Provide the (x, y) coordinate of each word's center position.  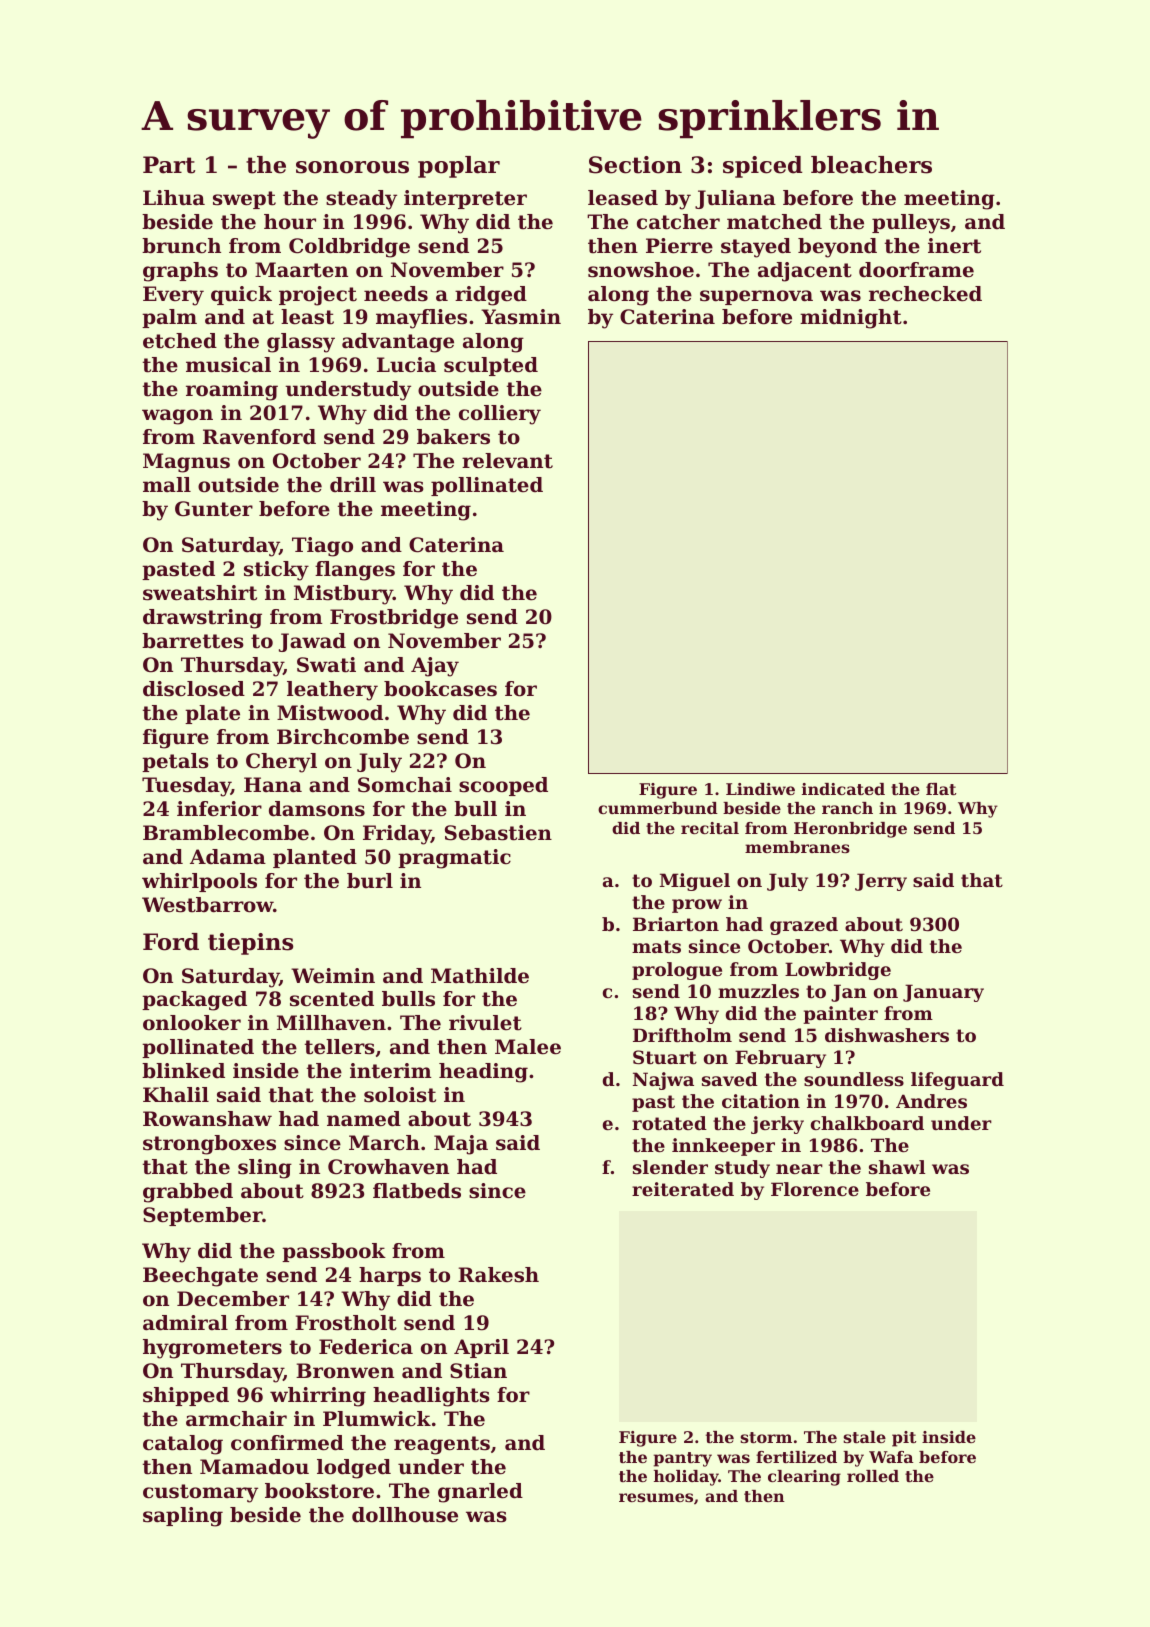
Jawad (312, 642)
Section (635, 165)
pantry (683, 1459)
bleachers (871, 165)
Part (169, 165)
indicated (843, 789)
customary (200, 1493)
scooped (503, 786)
